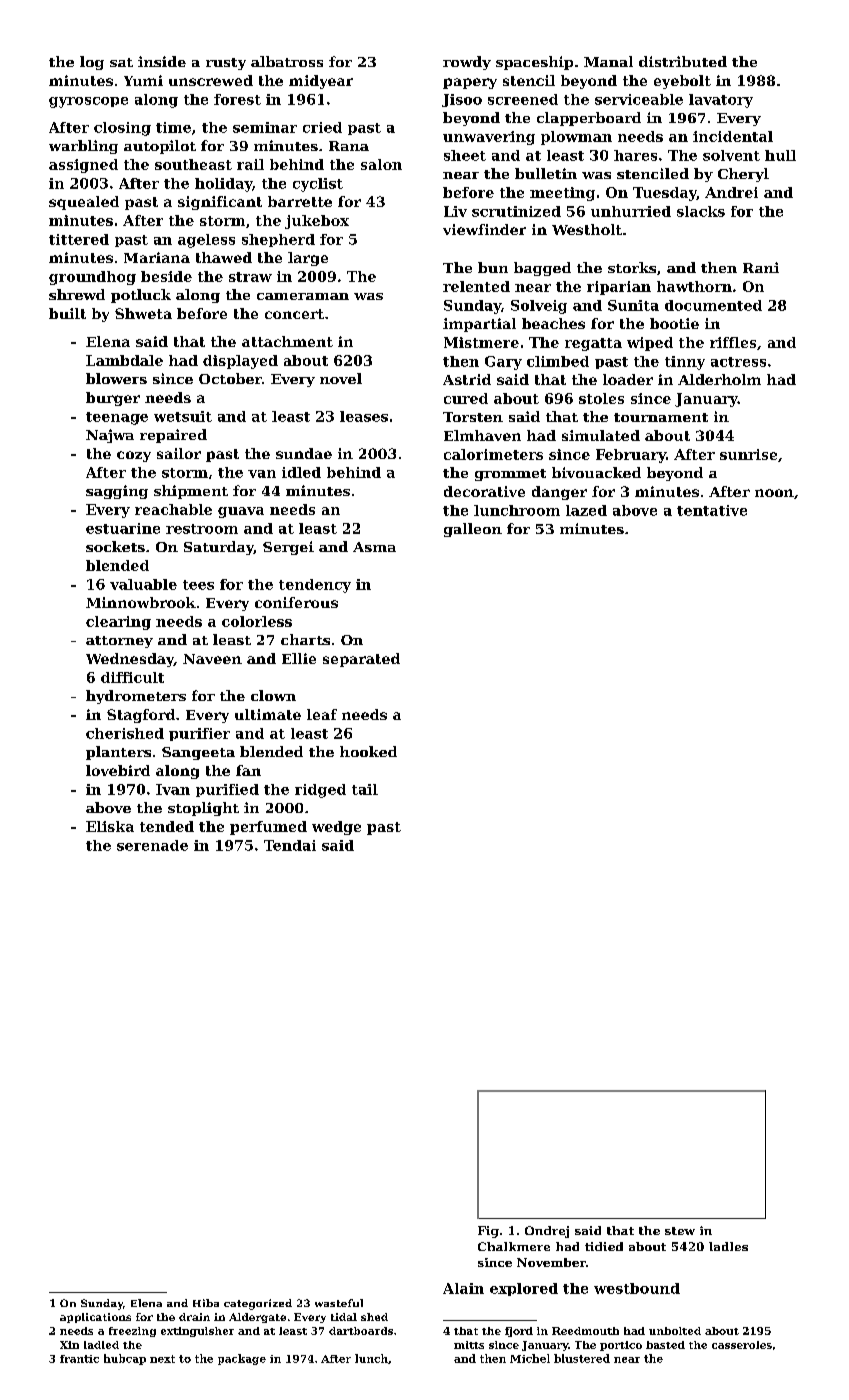  I want to click on sagging, so click(117, 492).
